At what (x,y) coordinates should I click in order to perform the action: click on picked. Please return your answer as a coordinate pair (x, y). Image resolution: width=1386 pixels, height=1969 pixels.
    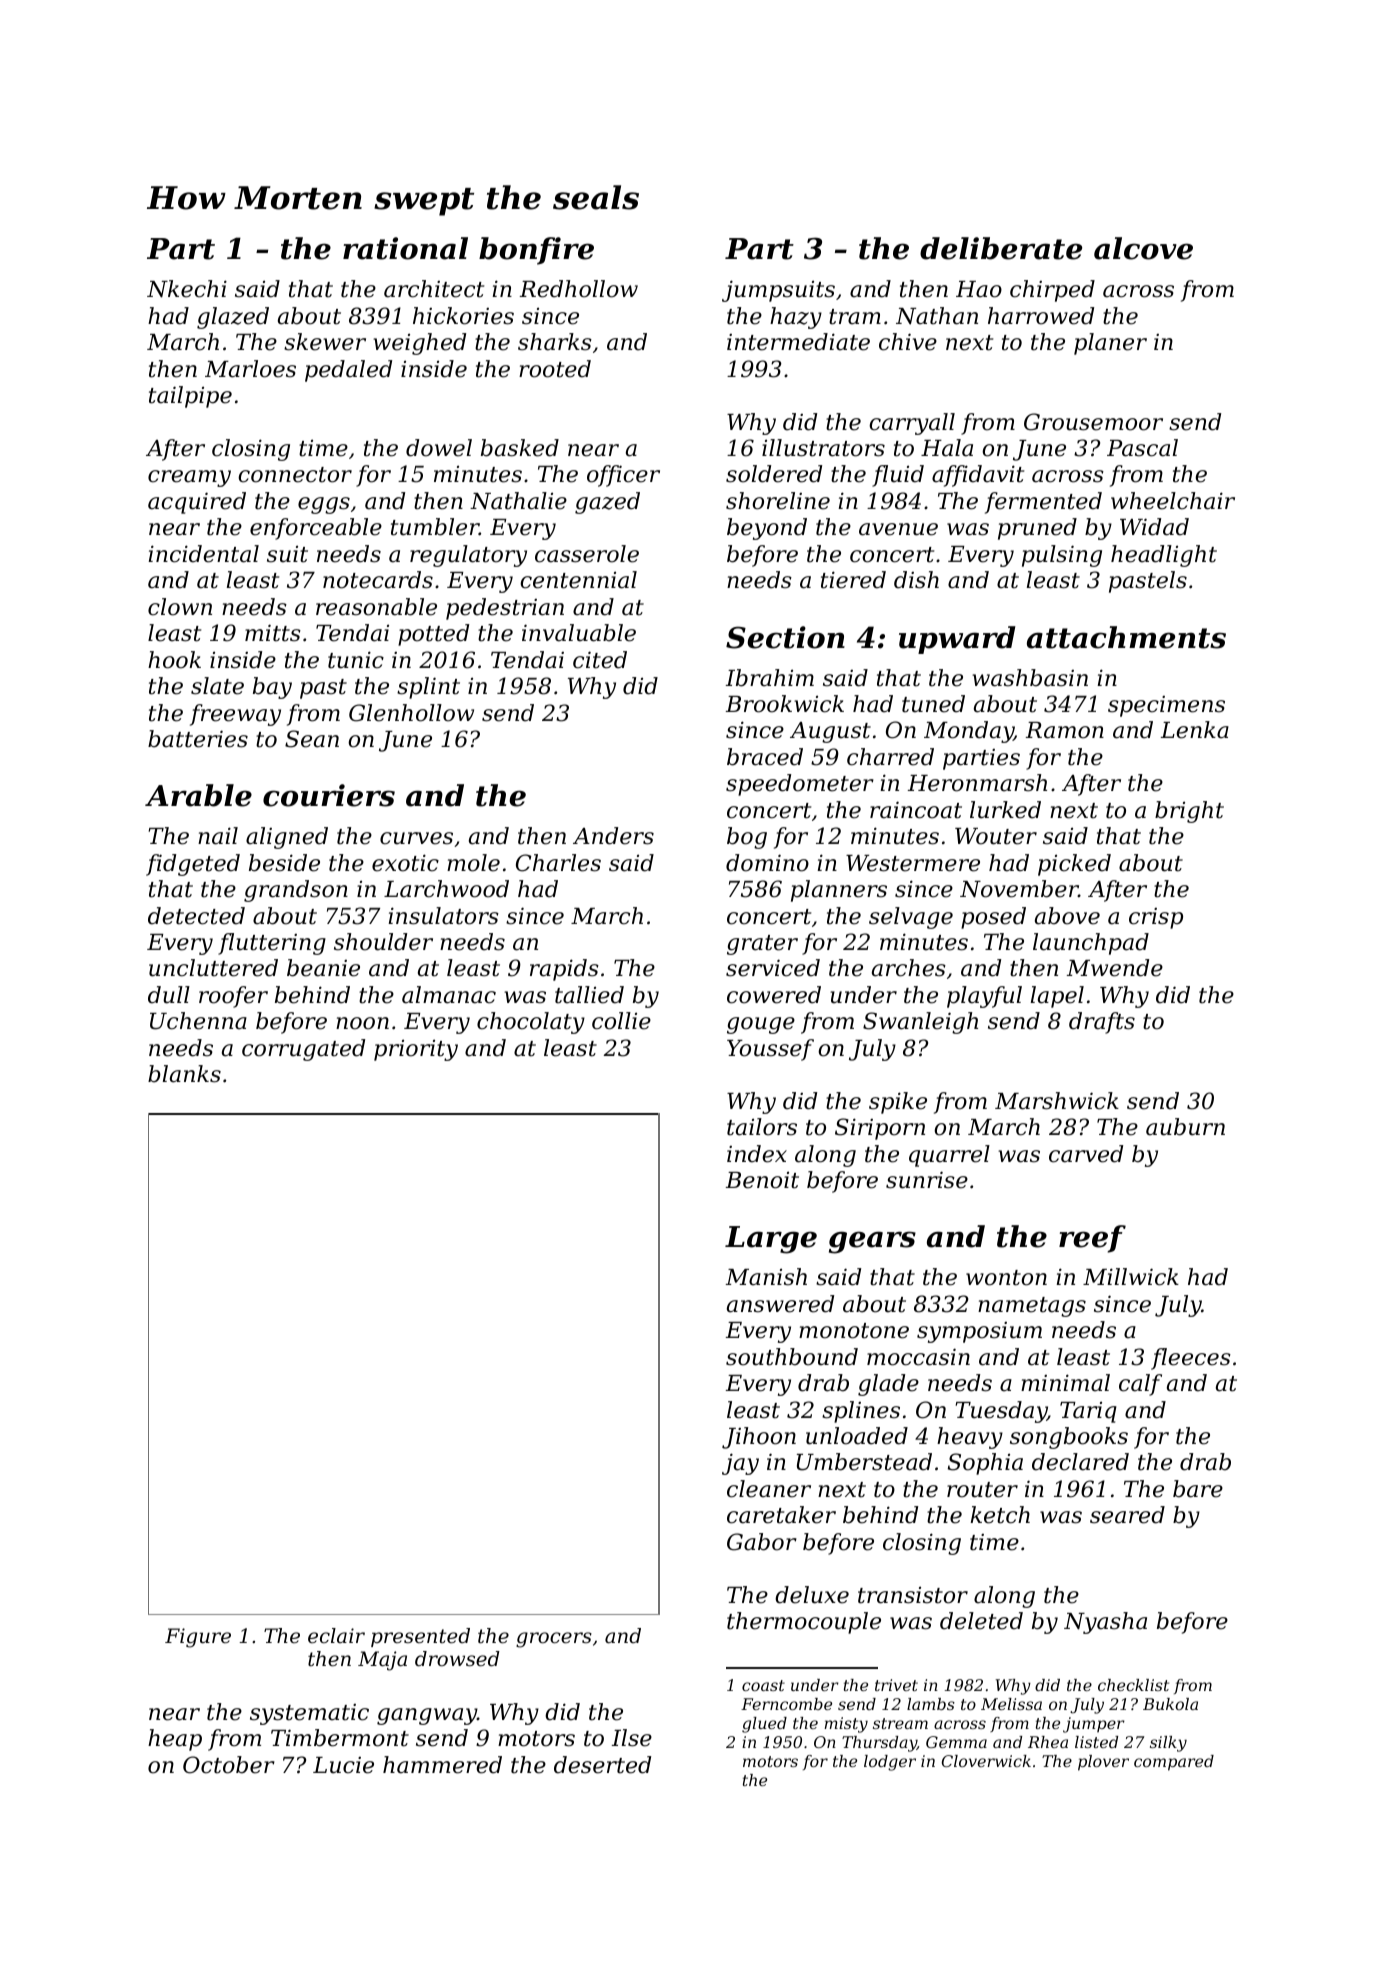
    Looking at the image, I should click on (1074, 865).
